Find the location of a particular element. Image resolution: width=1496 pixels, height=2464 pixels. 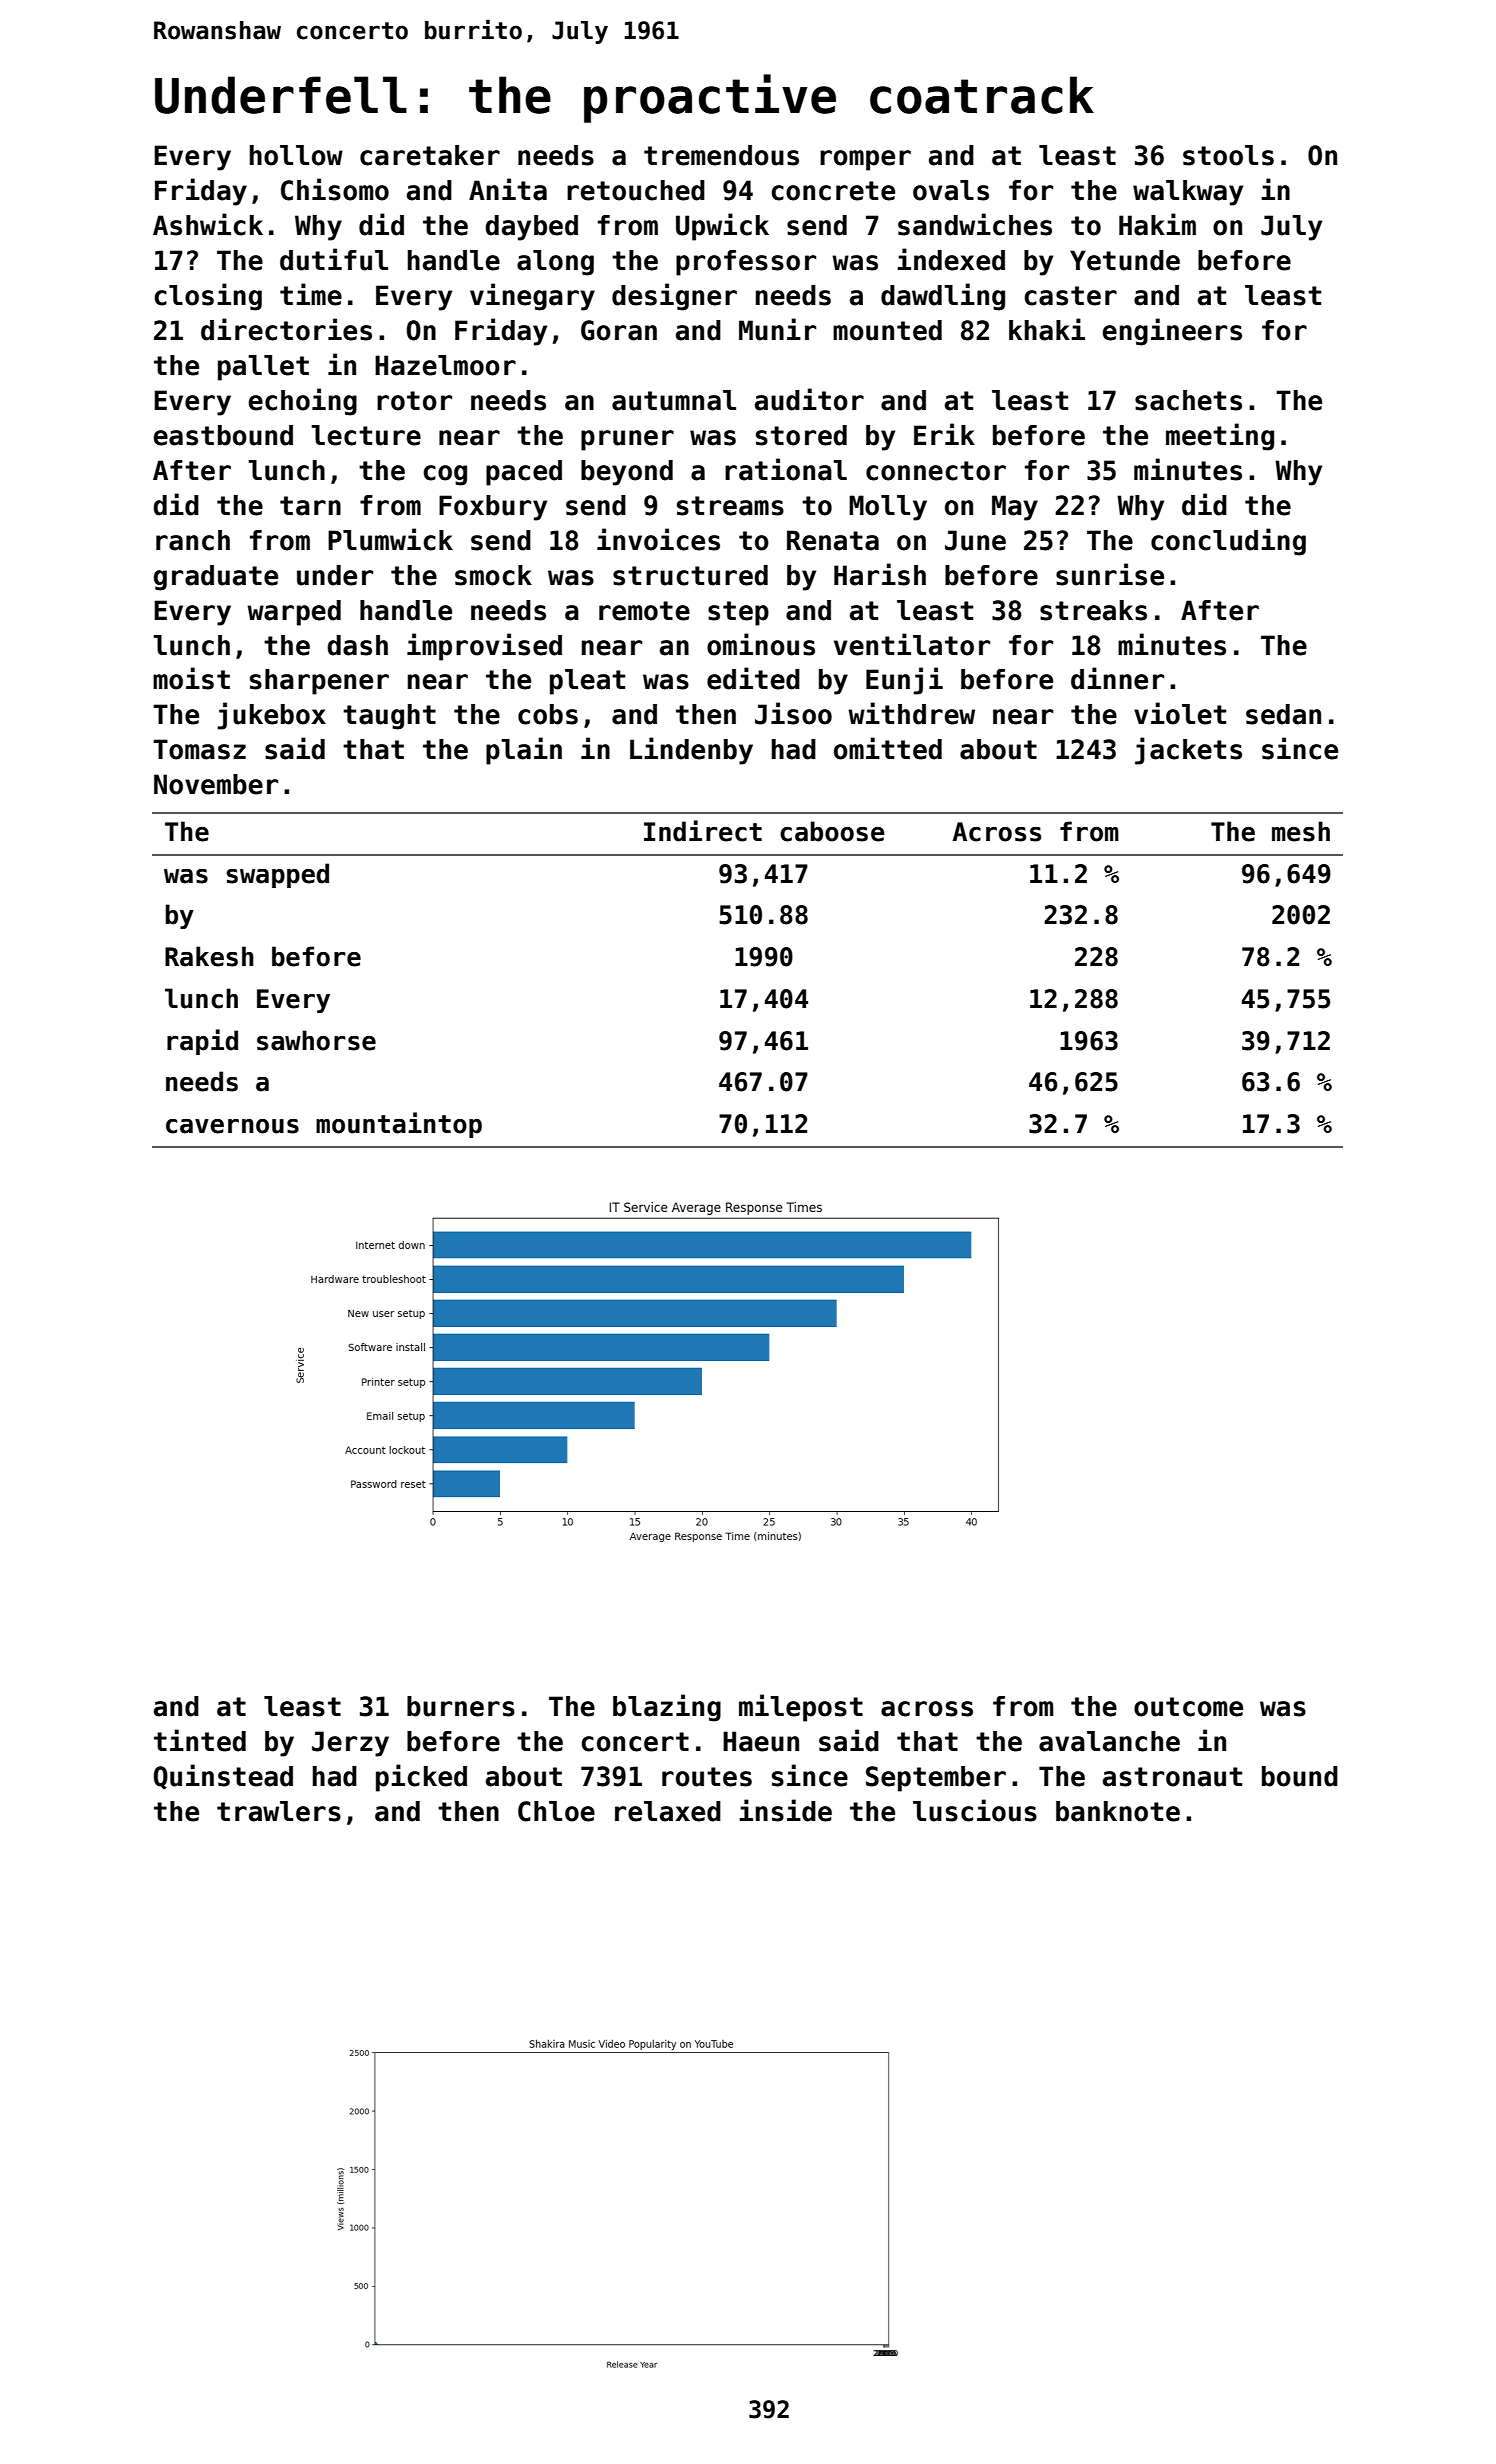

trawlers is located at coordinates (279, 1811).
